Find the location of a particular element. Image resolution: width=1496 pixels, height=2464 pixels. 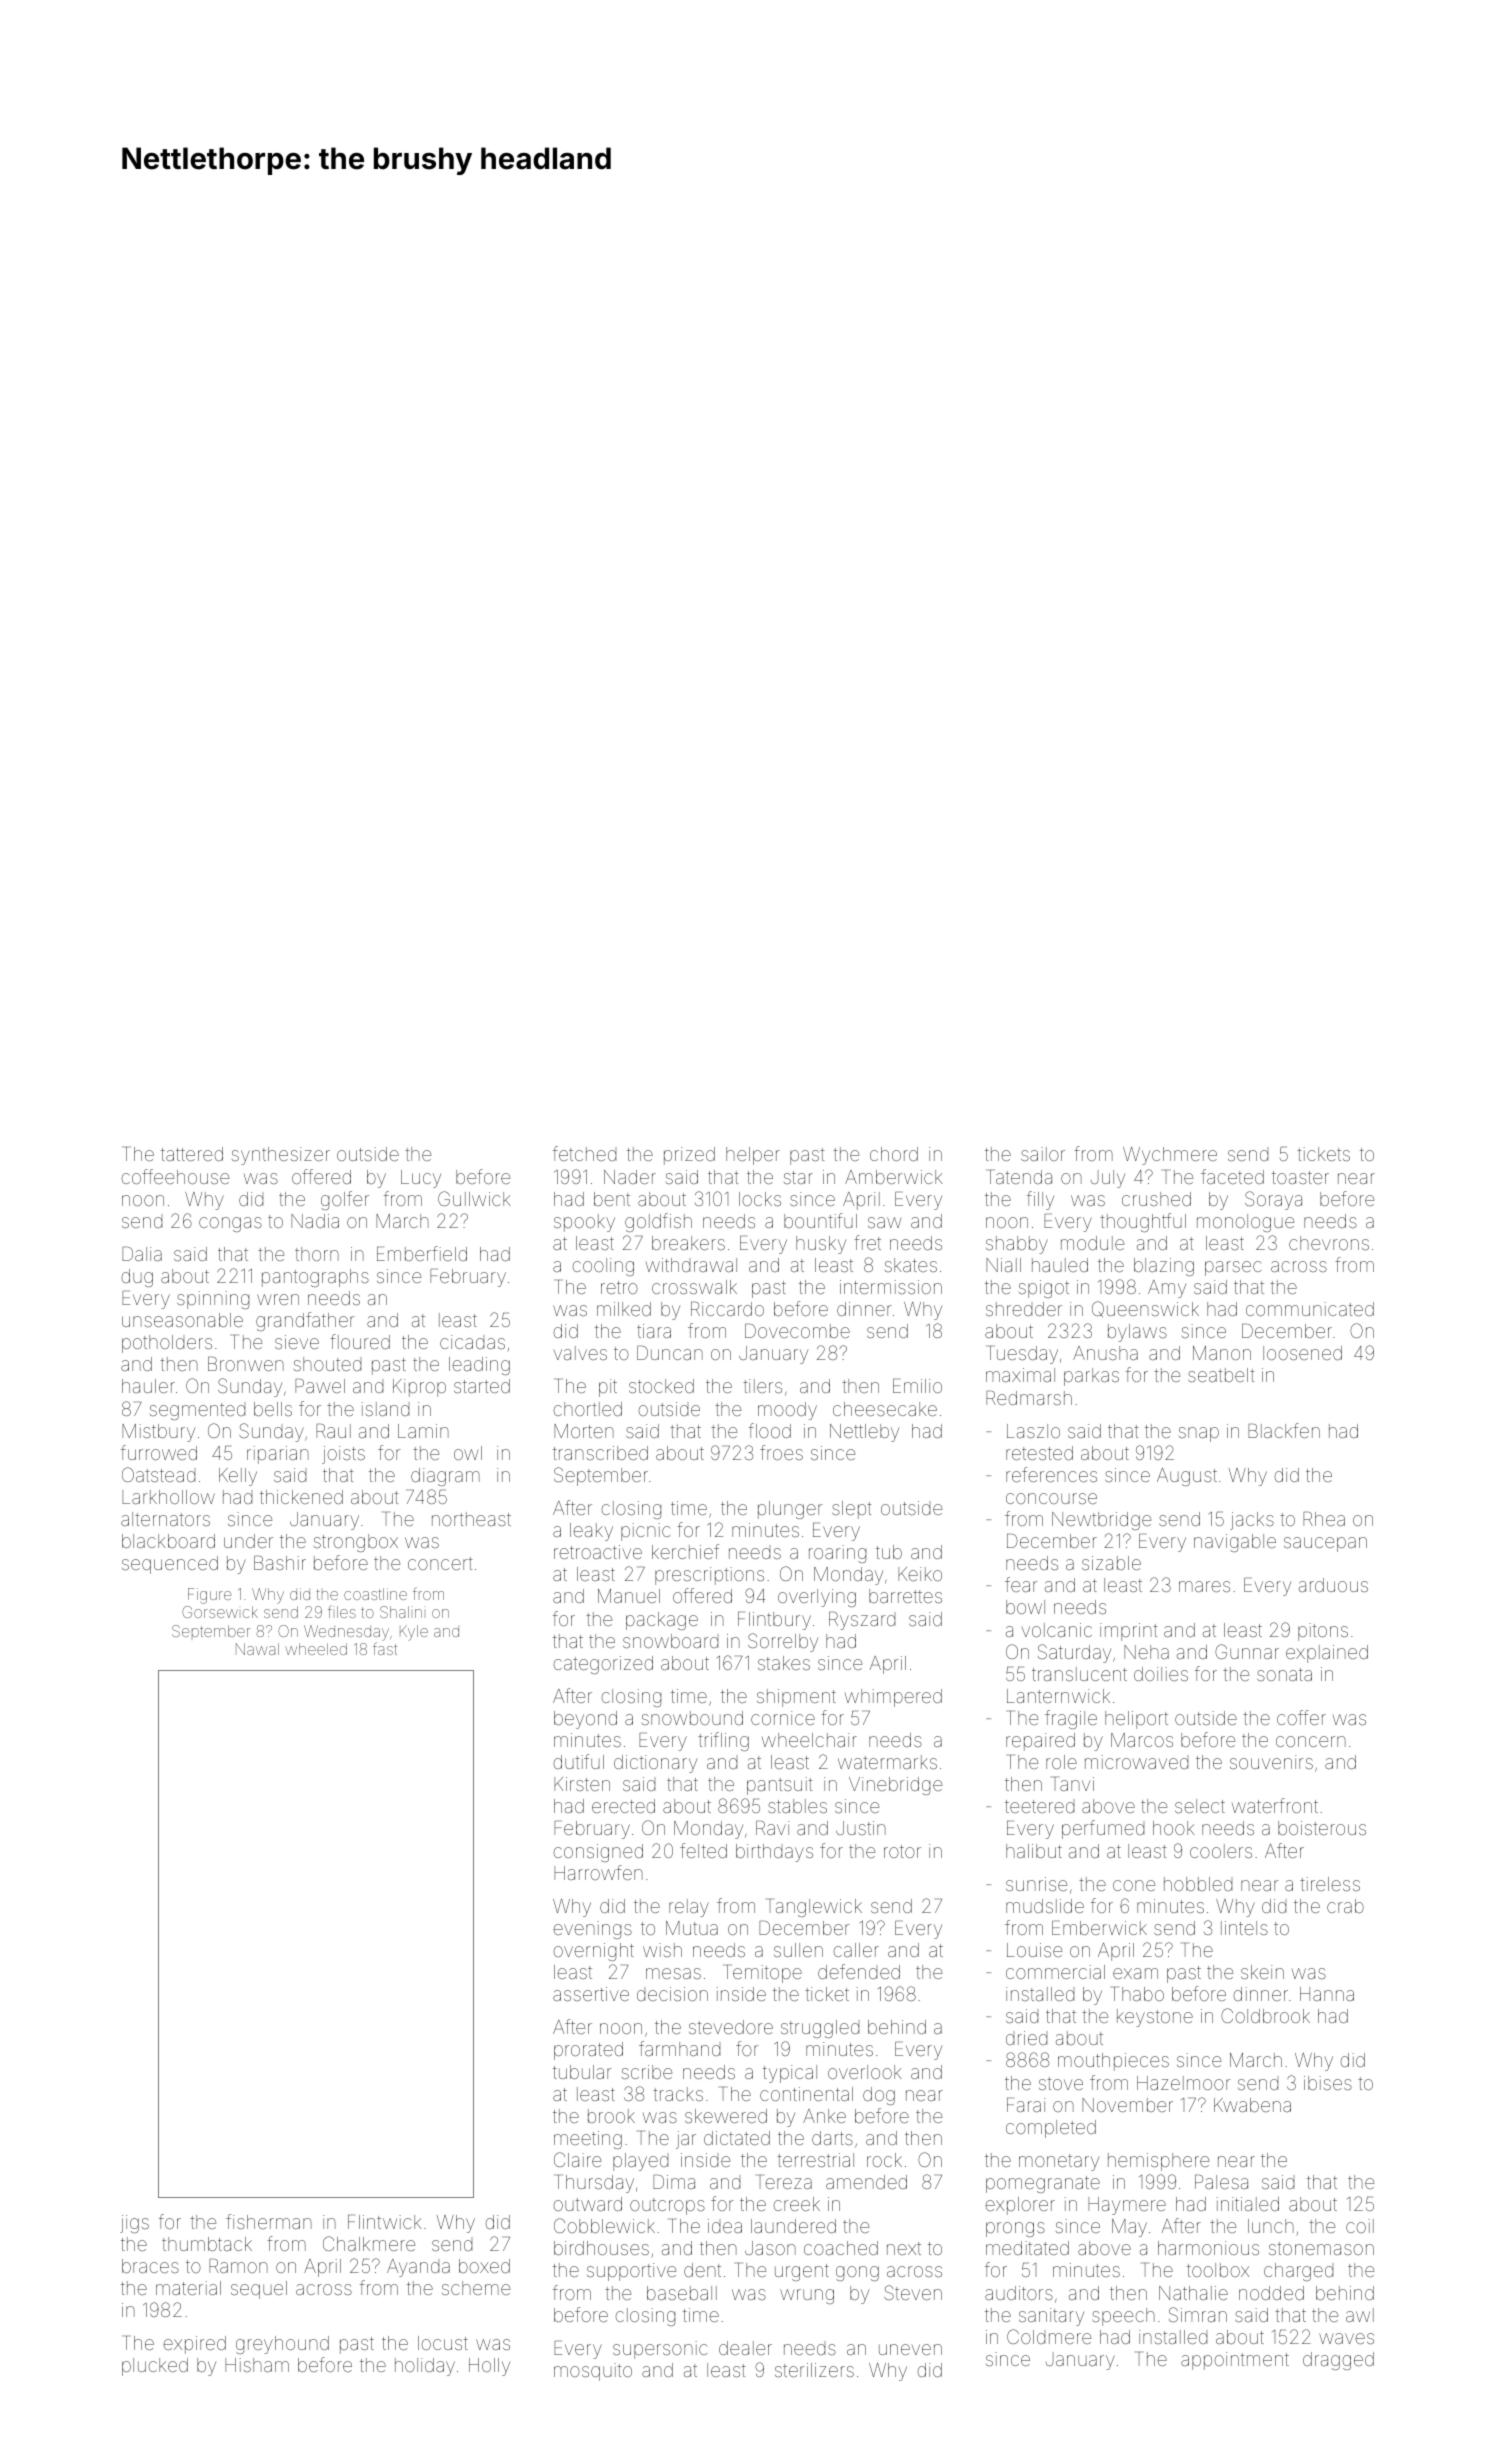

coffer is located at coordinates (1301, 1717).
